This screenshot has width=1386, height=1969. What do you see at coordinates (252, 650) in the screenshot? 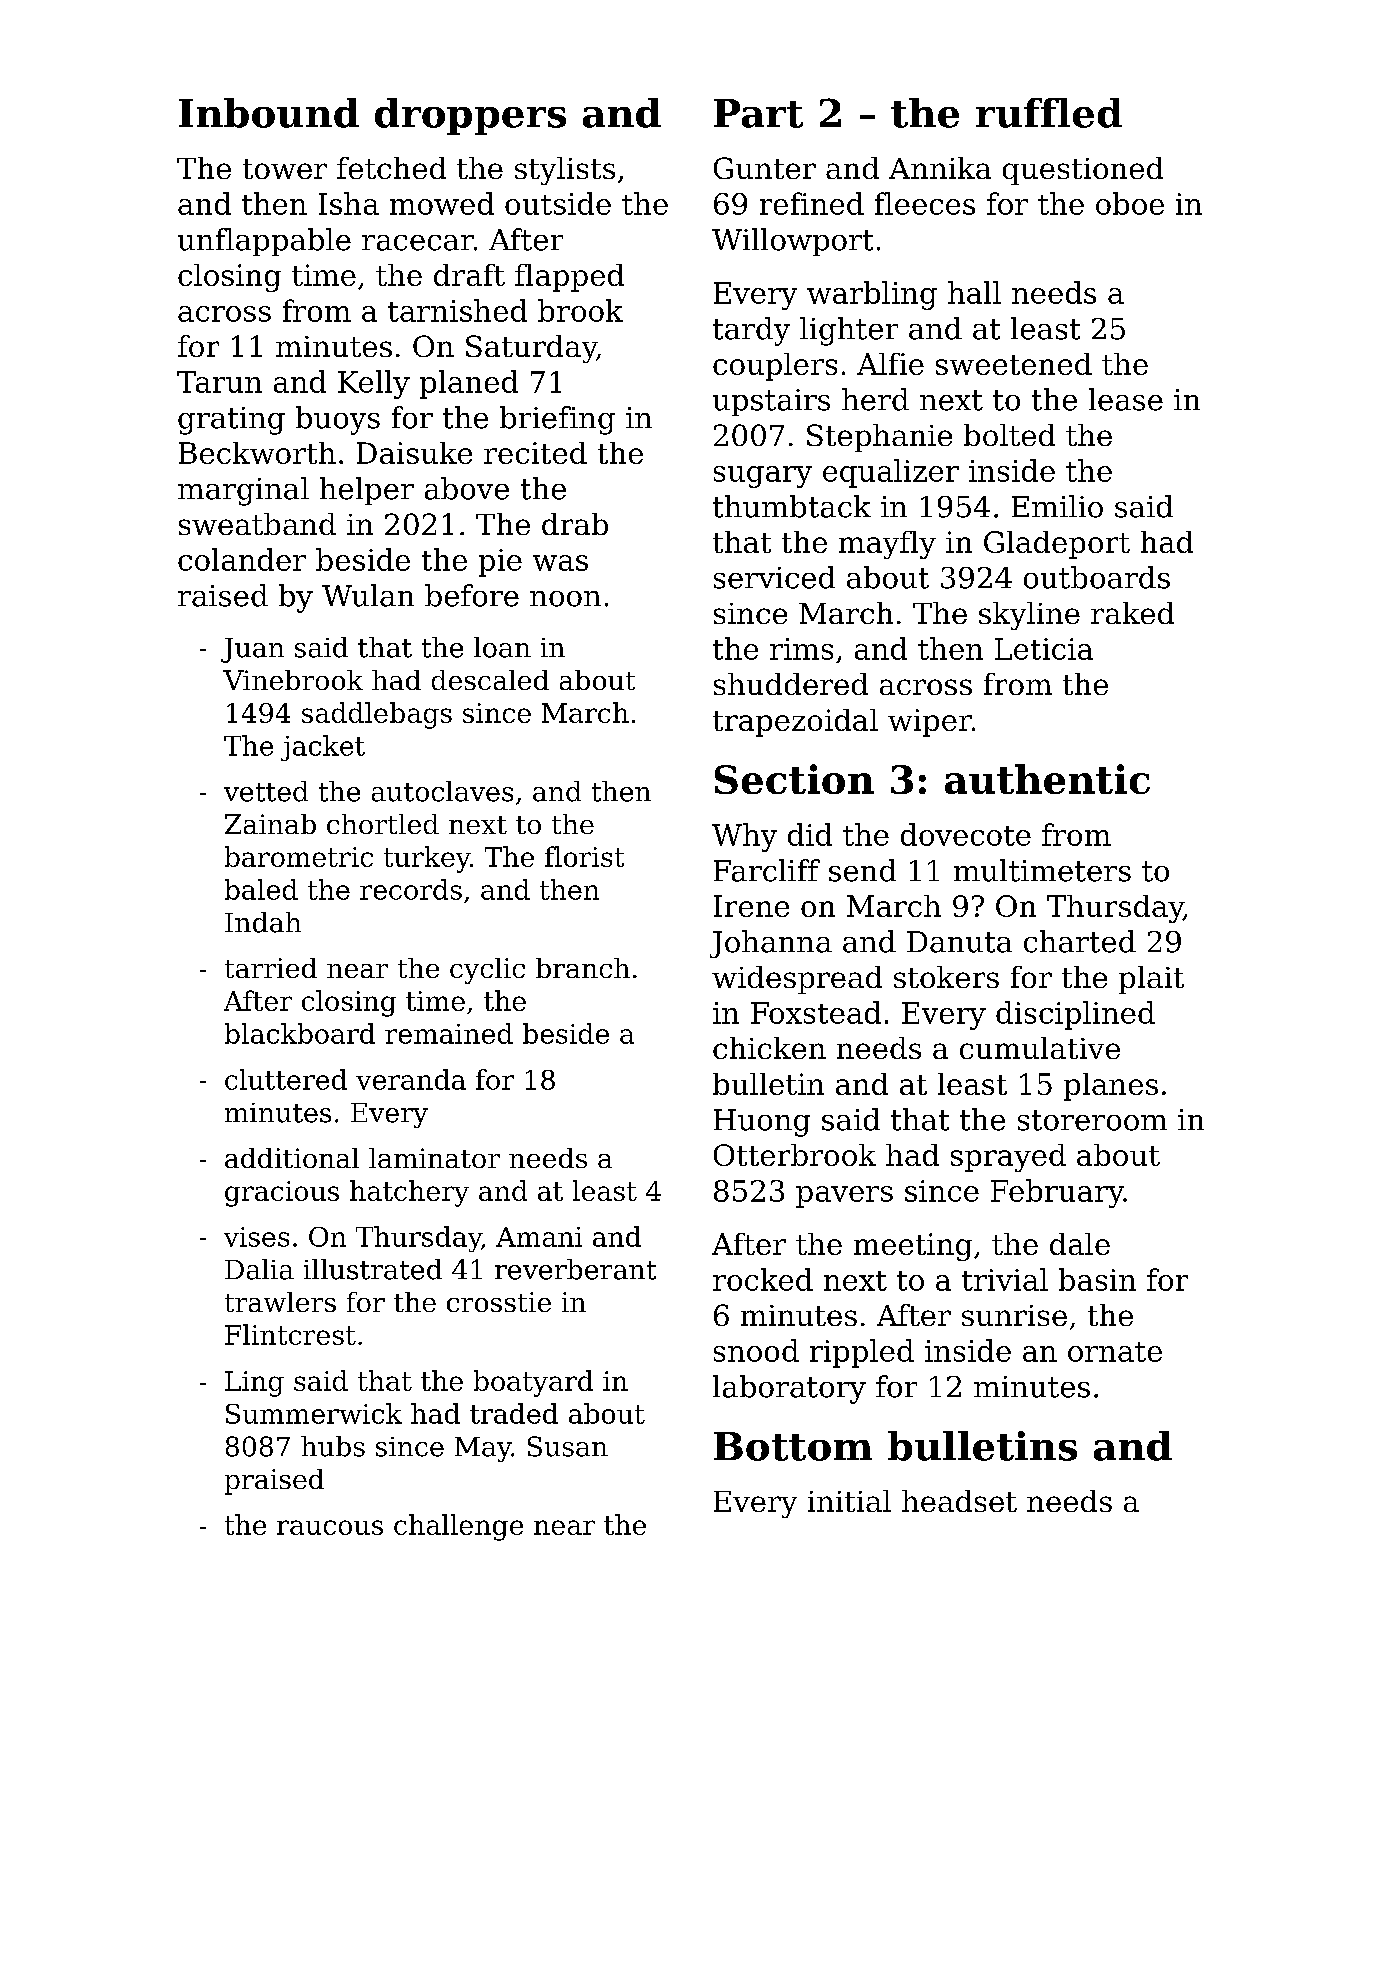
I see `Juan` at bounding box center [252, 650].
